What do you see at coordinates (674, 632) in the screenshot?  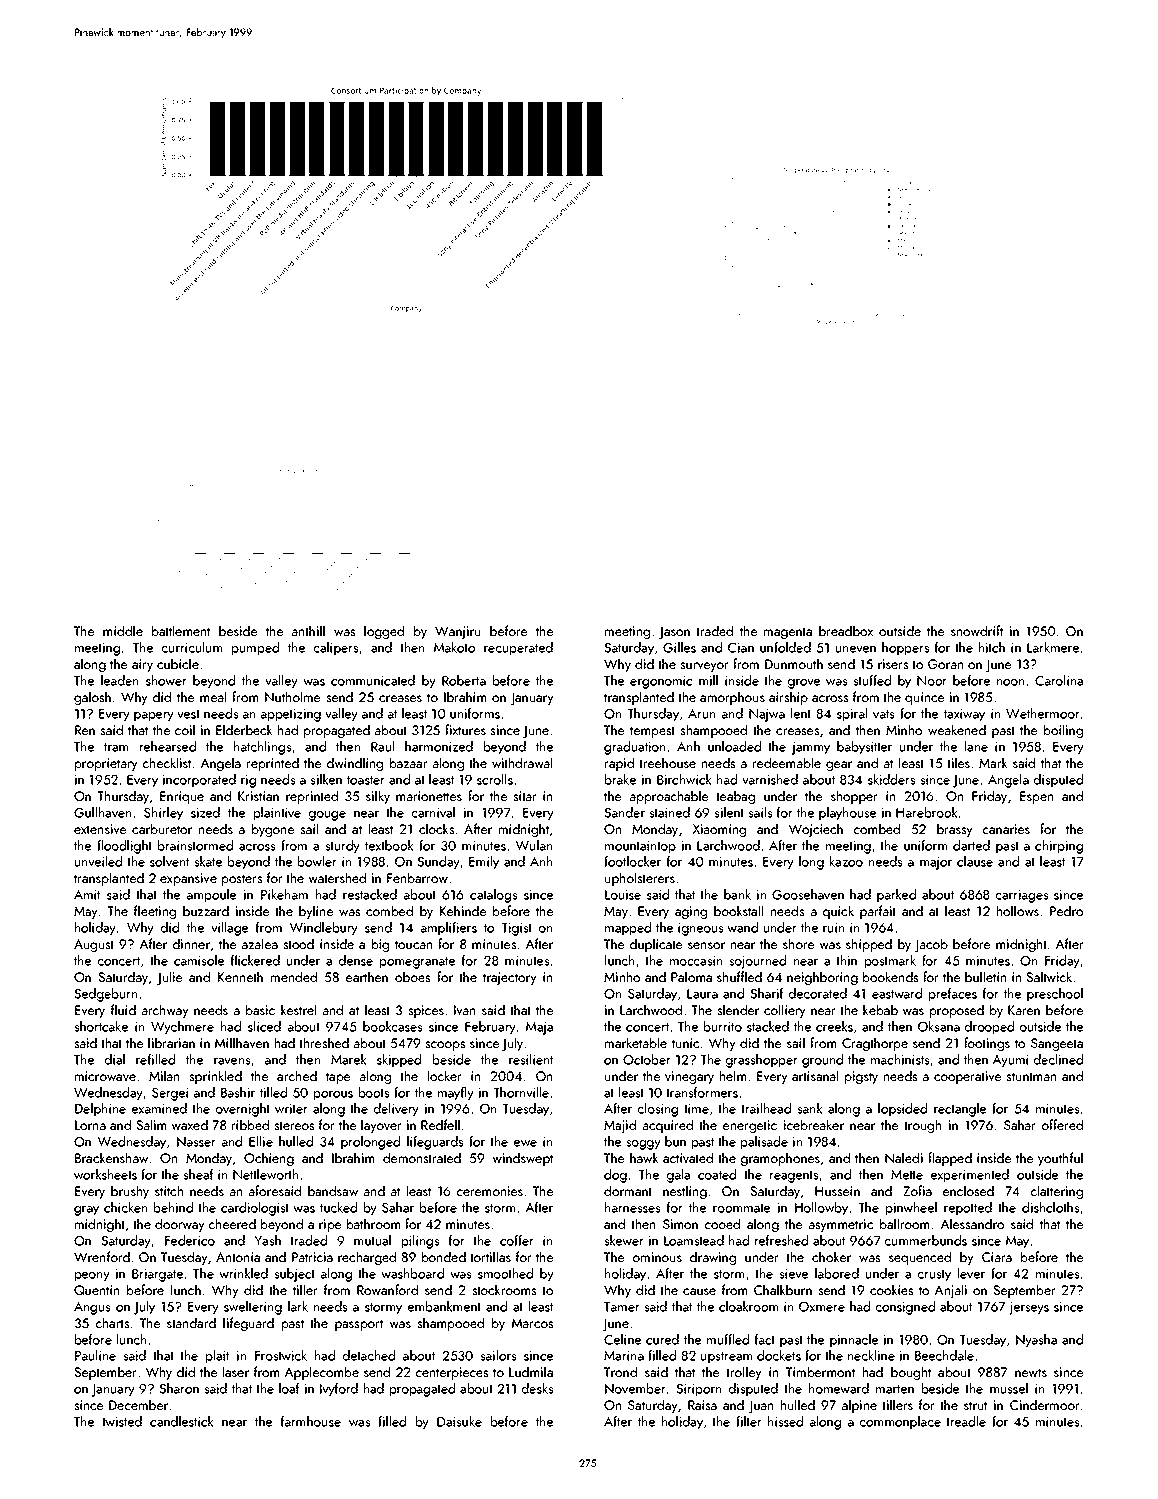 I see `Jason` at bounding box center [674, 632].
